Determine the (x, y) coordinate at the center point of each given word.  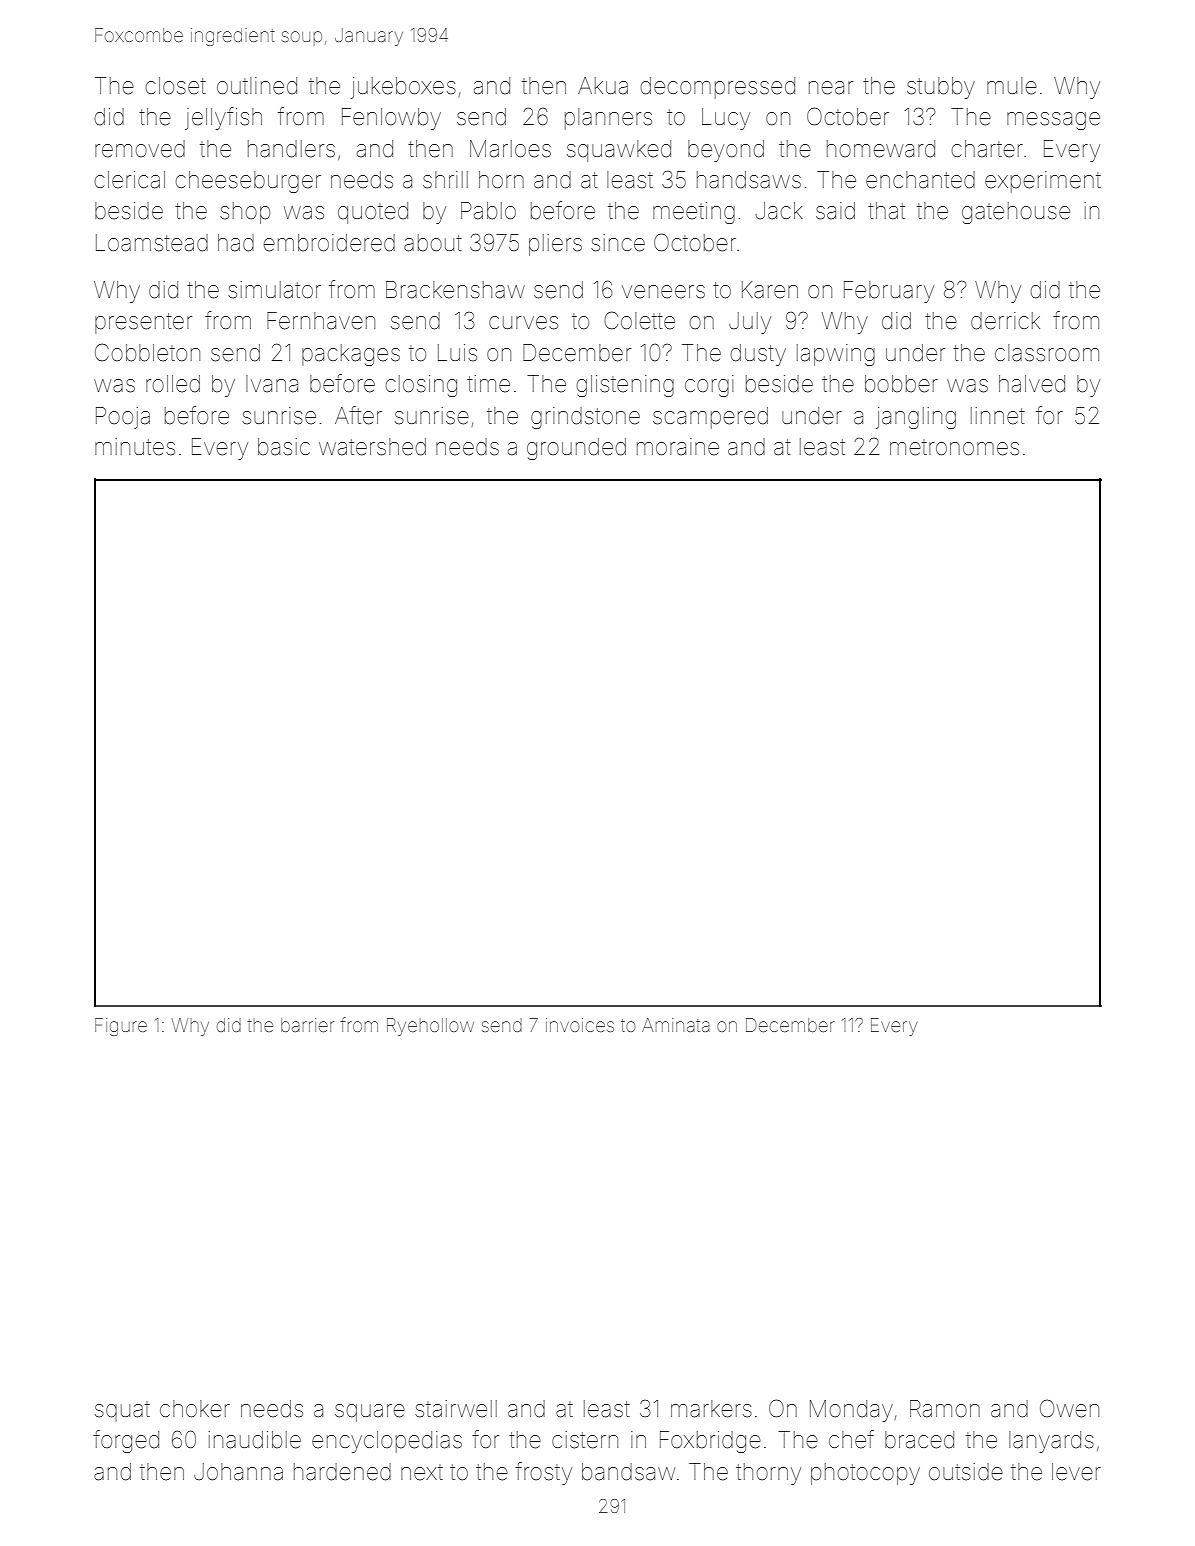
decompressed (717, 88)
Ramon (945, 1409)
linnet (998, 416)
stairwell (456, 1409)
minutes (135, 447)
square (370, 1413)
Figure (121, 1027)
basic (284, 447)
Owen (1069, 1408)
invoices (580, 1025)
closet (175, 86)
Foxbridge (710, 1442)
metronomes (954, 447)
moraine (678, 447)
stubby (941, 88)
